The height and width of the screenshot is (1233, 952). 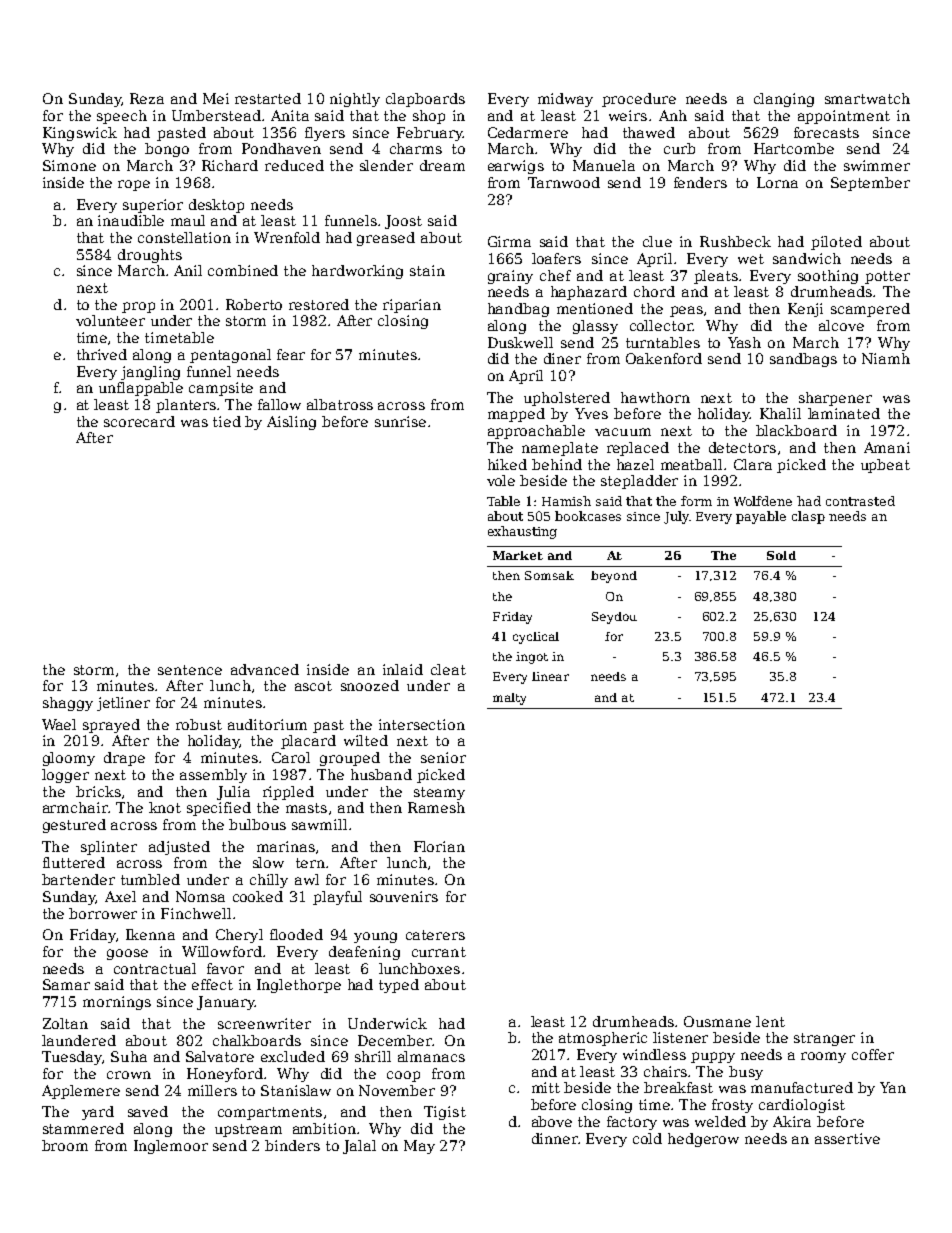 I want to click on Sold, so click(x=781, y=555).
